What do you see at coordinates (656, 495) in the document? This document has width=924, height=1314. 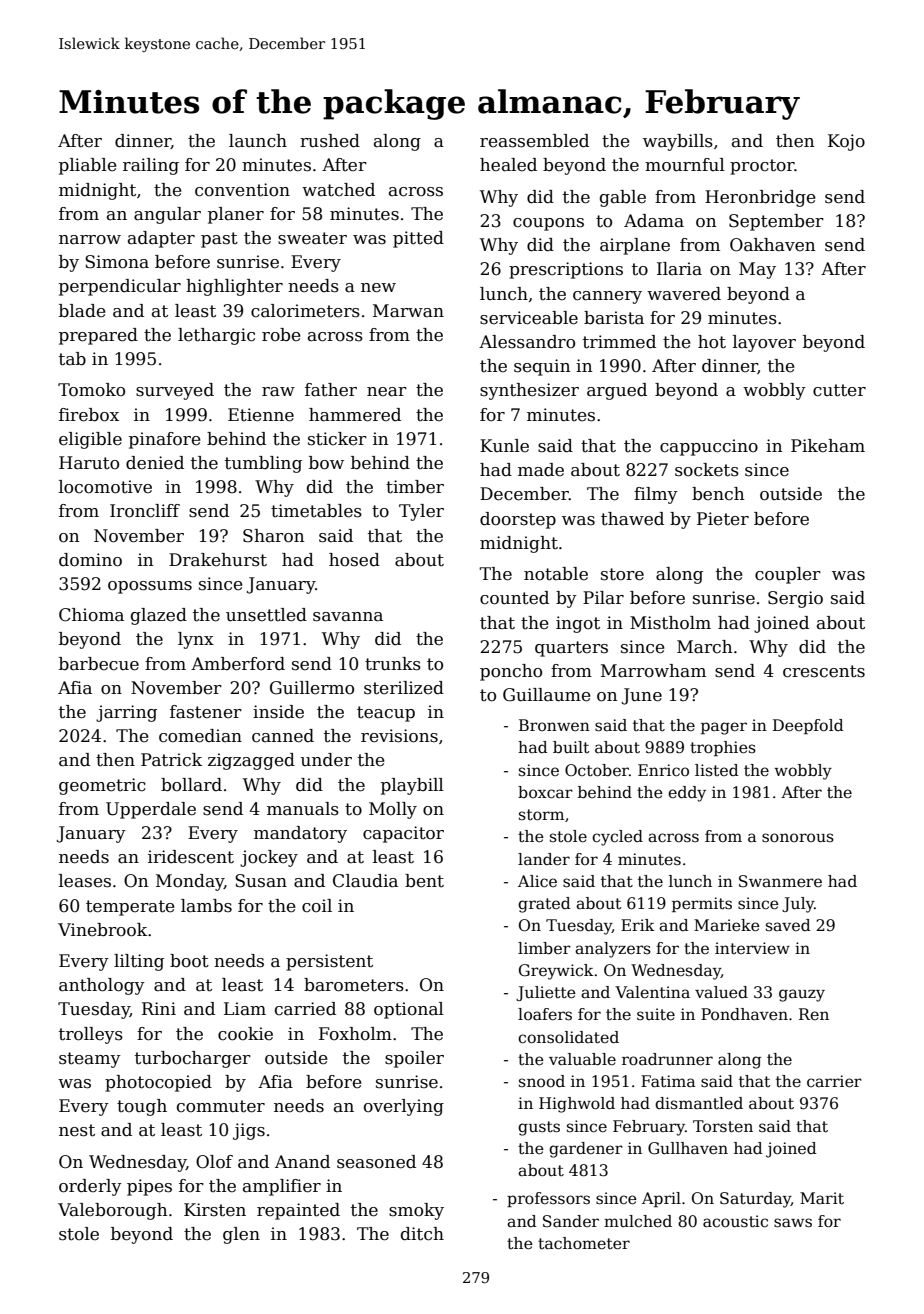 I see `filmy` at bounding box center [656, 495].
